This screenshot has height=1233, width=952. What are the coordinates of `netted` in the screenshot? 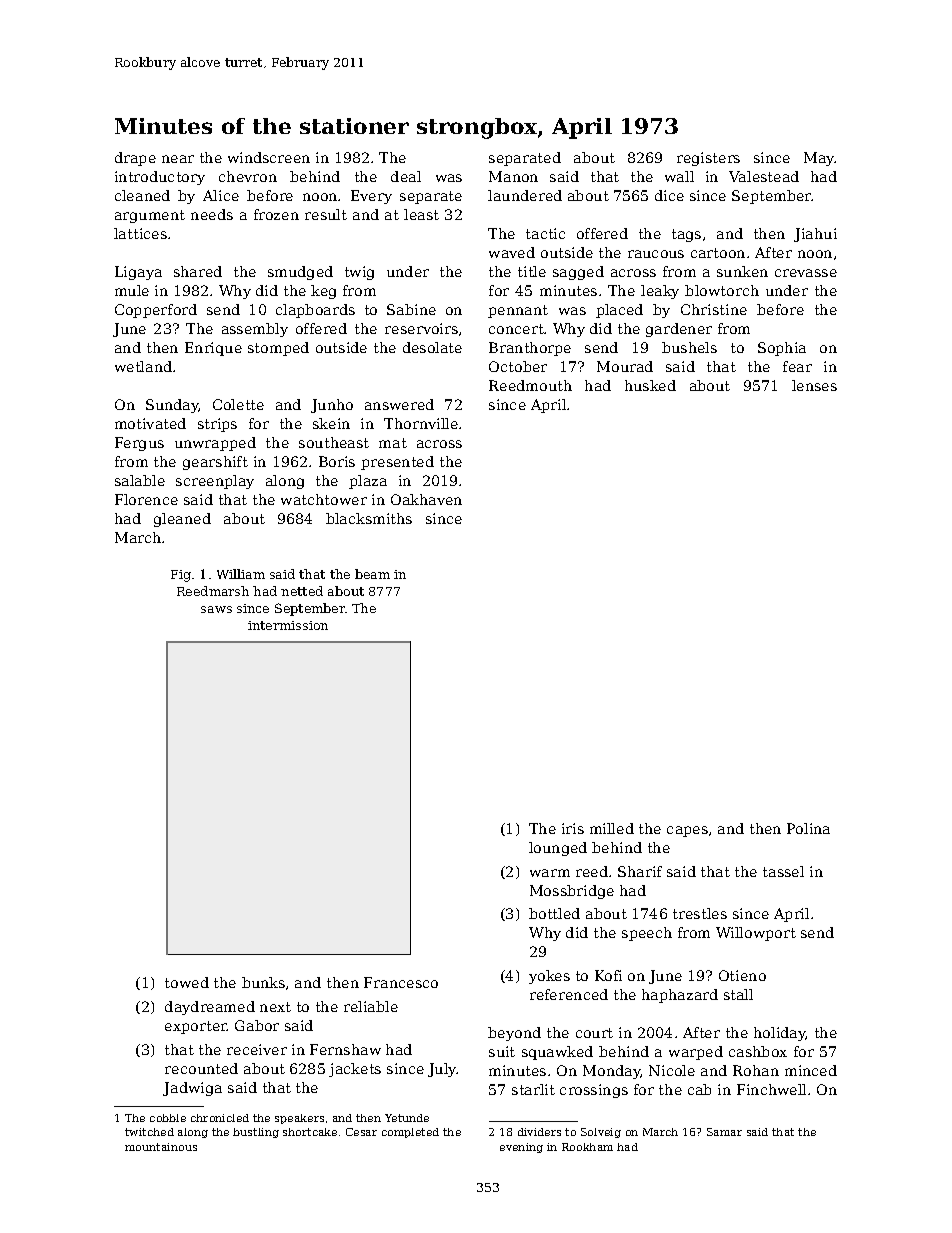 It's located at (302, 591).
